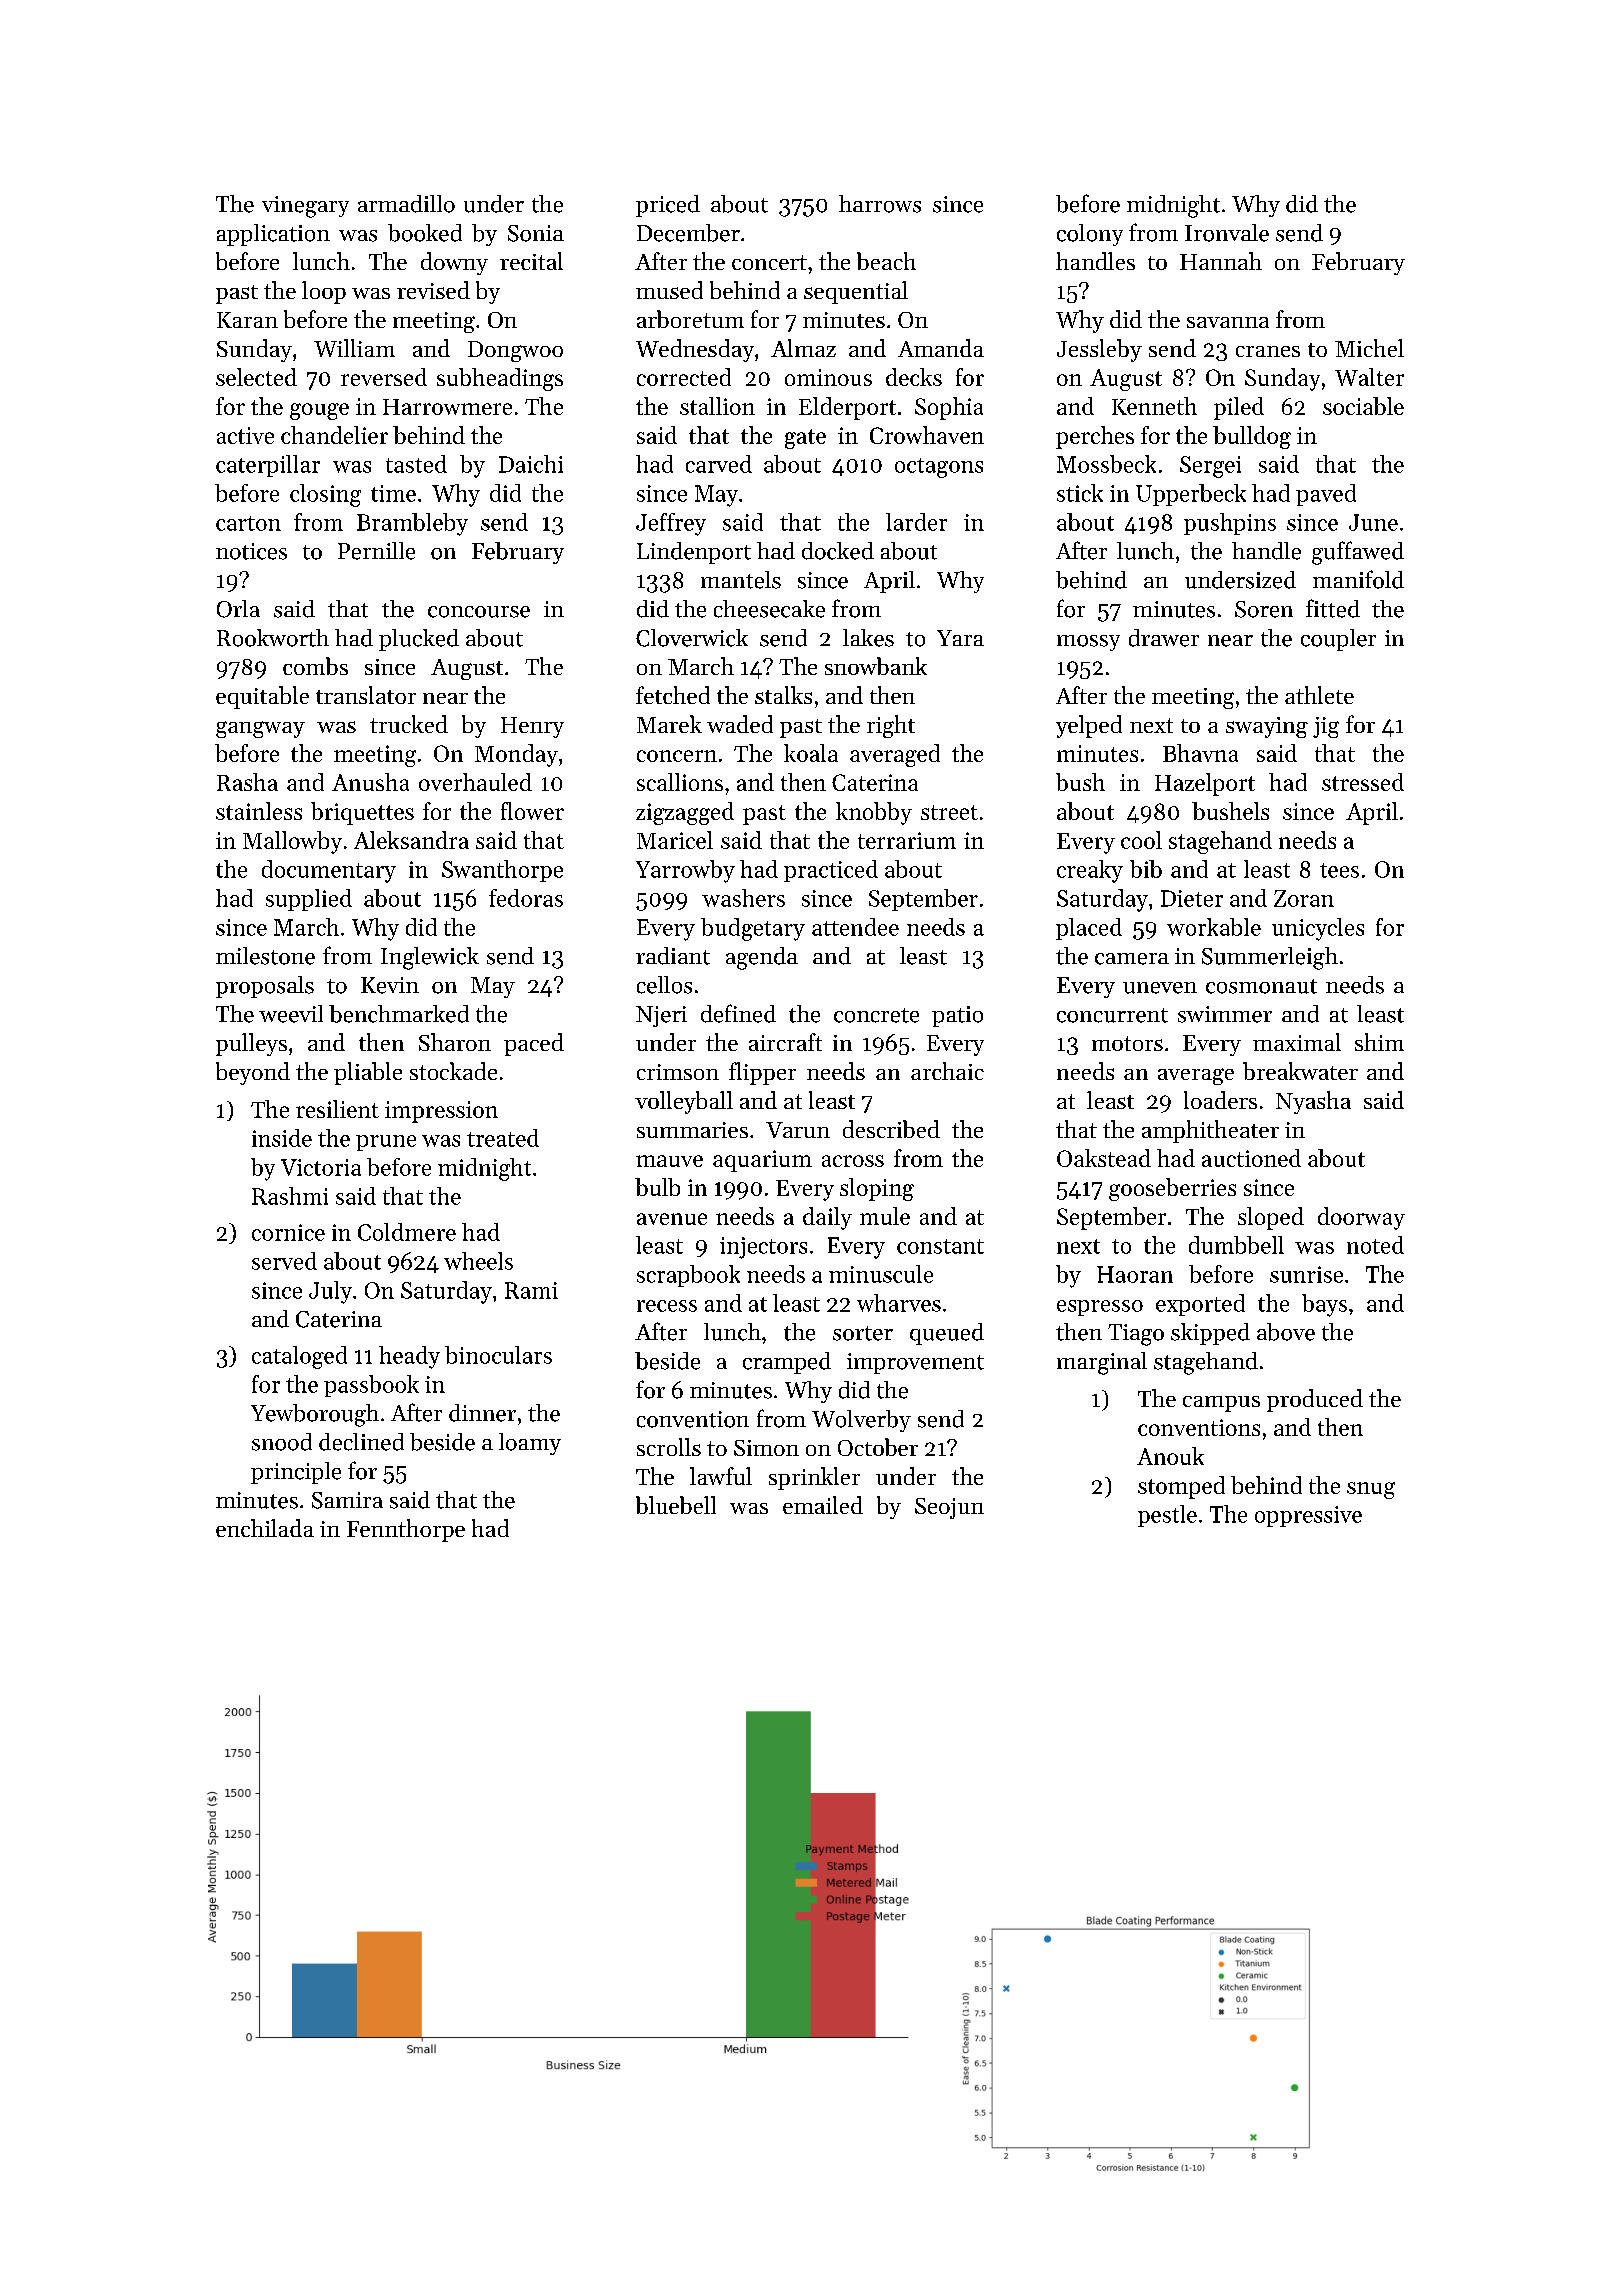  Describe the element at coordinates (1099, 350) in the screenshot. I see `Jessleby` at that location.
